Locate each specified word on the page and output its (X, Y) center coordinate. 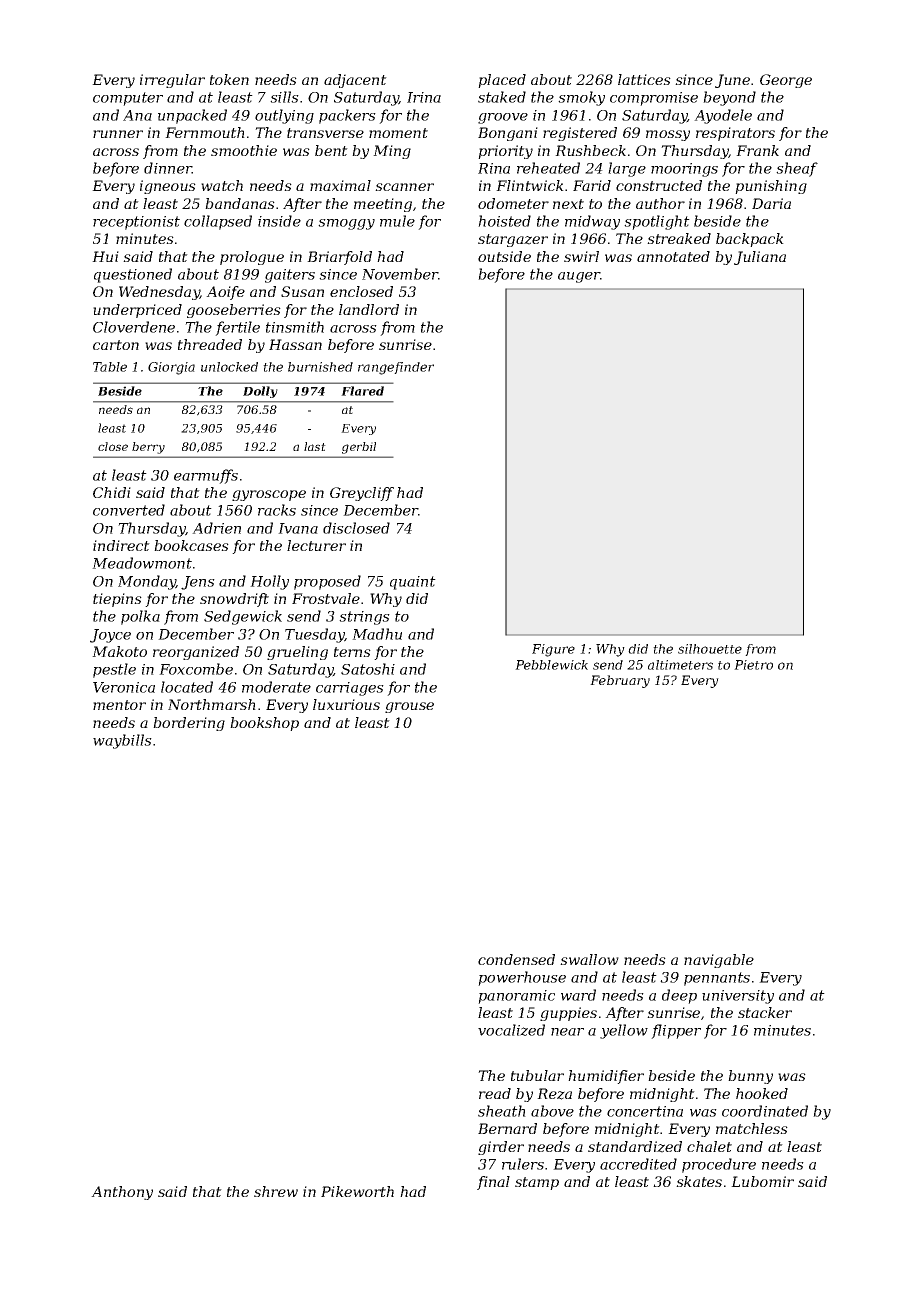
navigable (719, 961)
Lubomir (762, 1181)
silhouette (710, 649)
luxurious (346, 704)
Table (110, 367)
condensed (516, 959)
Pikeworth (357, 1191)
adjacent (355, 81)
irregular (172, 81)
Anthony (122, 1193)
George (786, 81)
